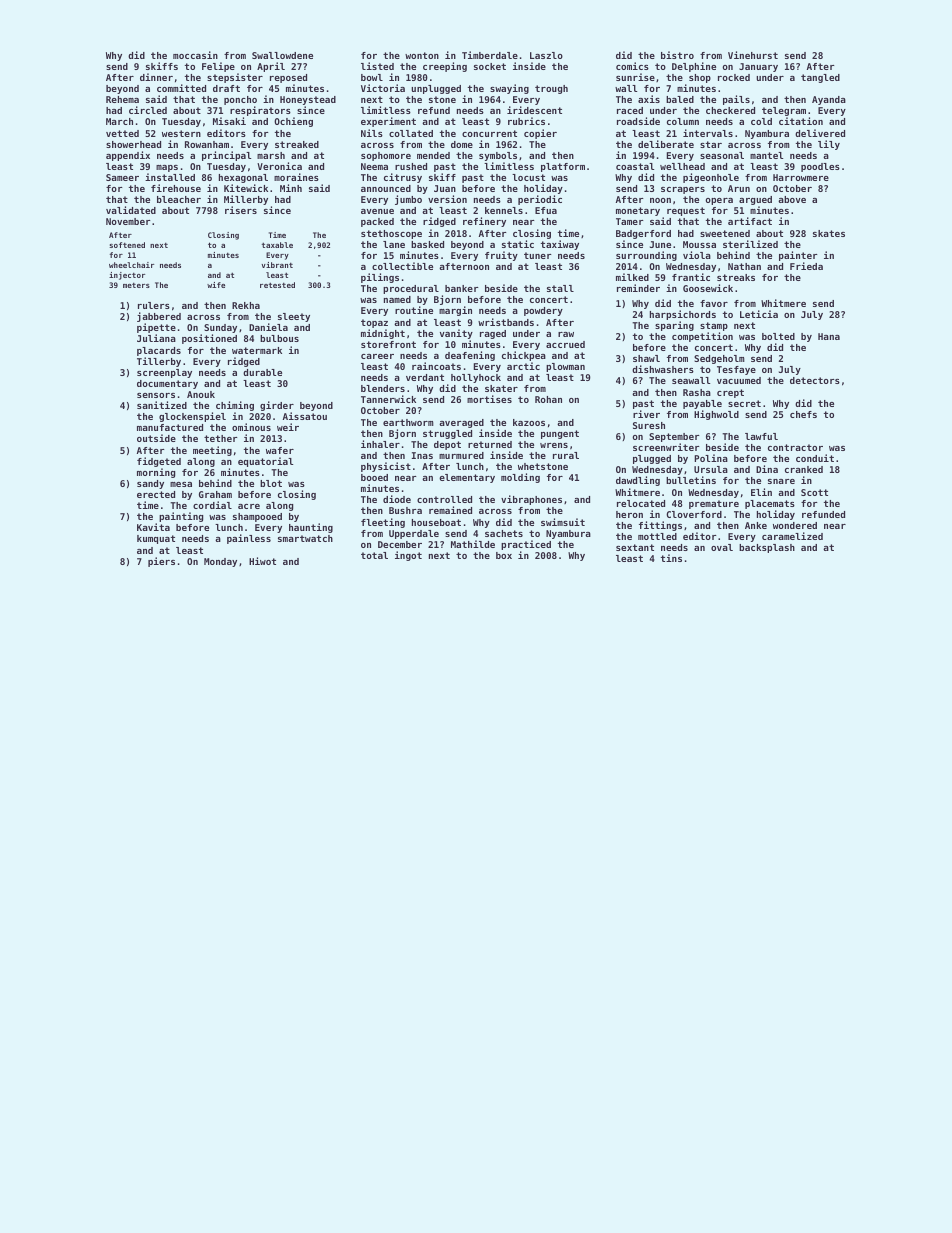  Describe the element at coordinates (643, 234) in the document. I see `Badgerford` at that location.
